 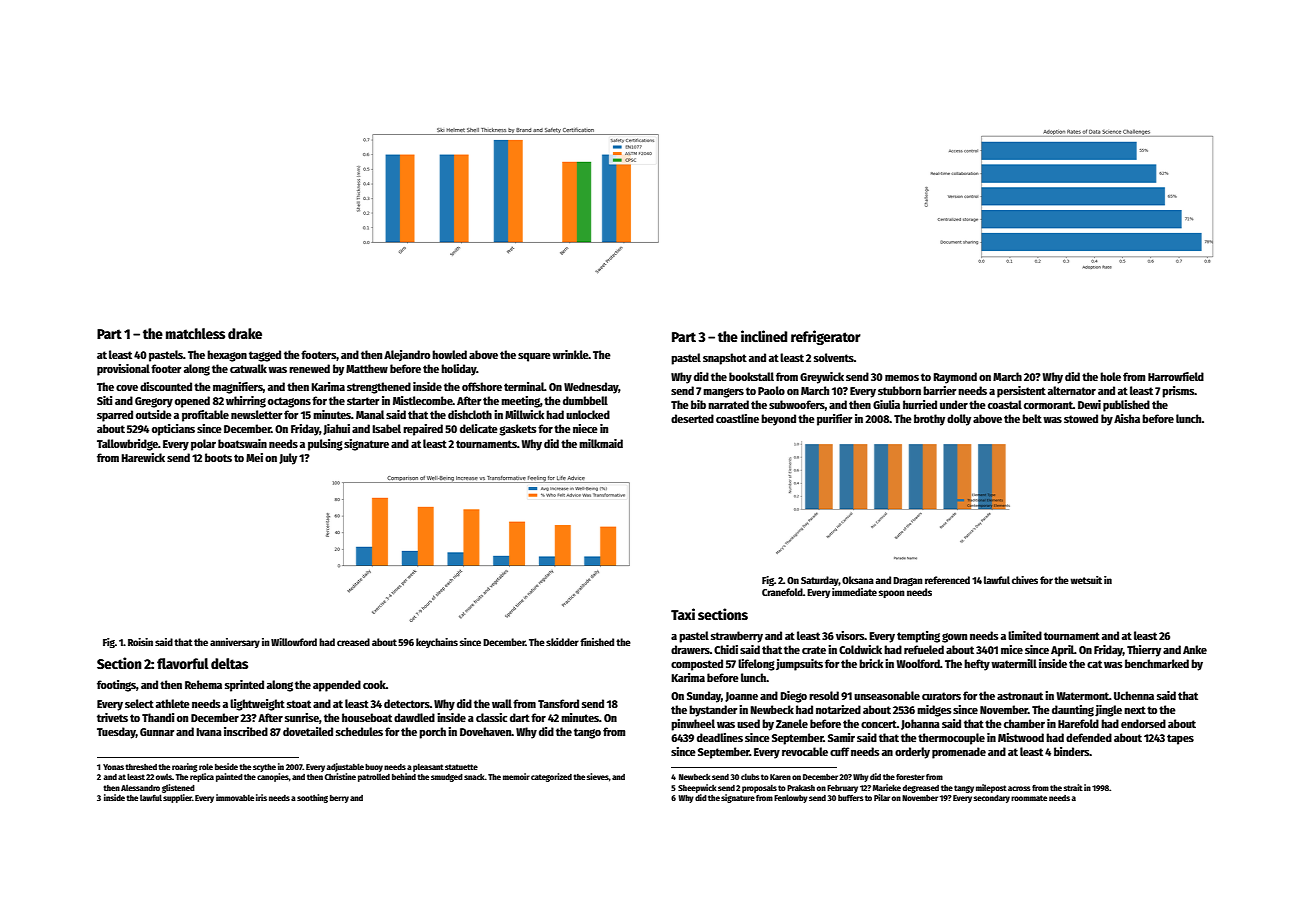 I want to click on drake, so click(x=245, y=333).
